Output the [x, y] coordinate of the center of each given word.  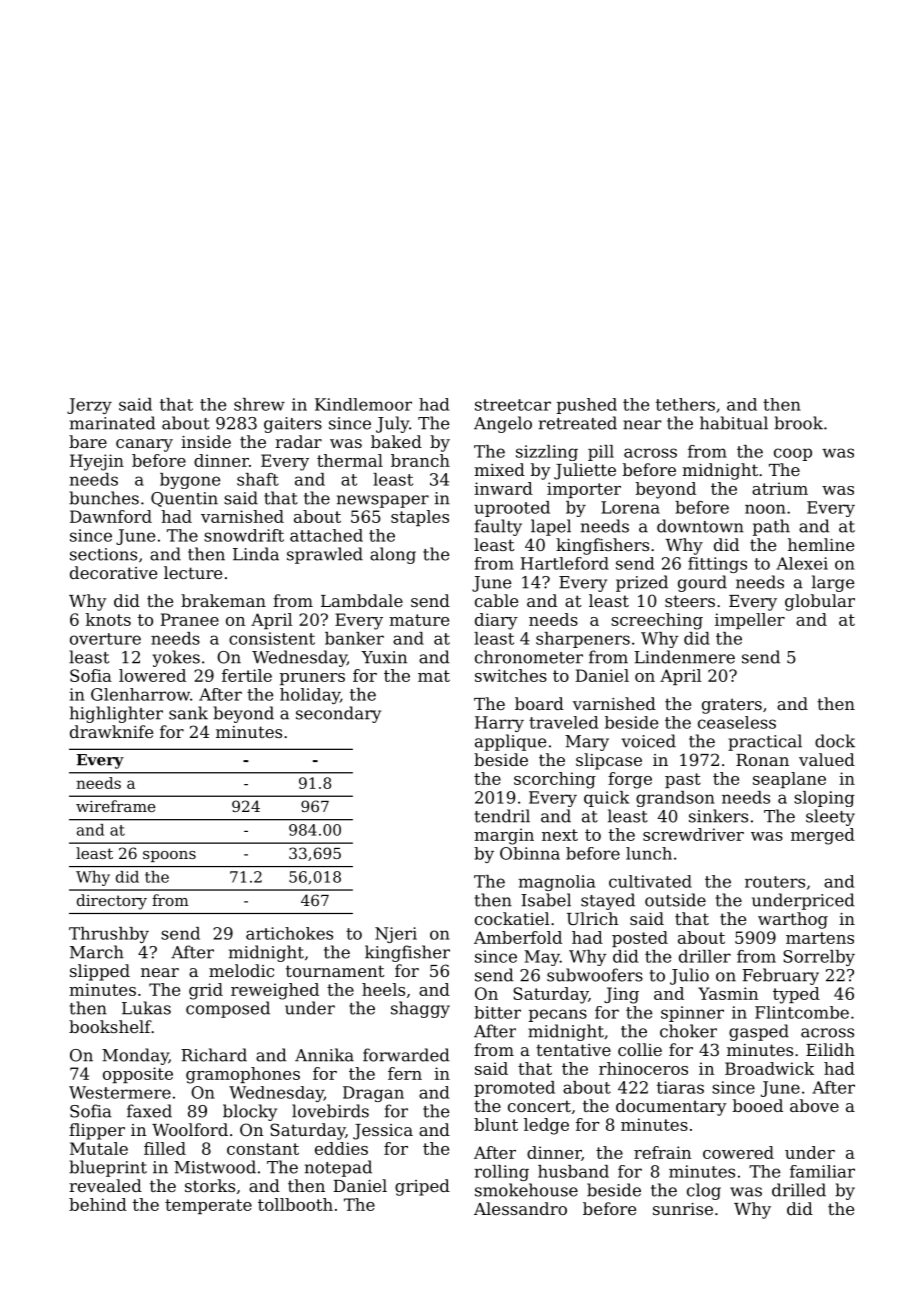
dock [835, 741]
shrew [259, 404]
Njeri [396, 935]
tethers [685, 404]
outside [675, 900]
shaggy [420, 1009]
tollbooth [295, 1204]
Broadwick [769, 1068]
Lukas [146, 1008]
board [539, 703]
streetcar [513, 405]
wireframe [116, 806]
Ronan [762, 760]
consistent [272, 638]
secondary [338, 714]
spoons [169, 856]
